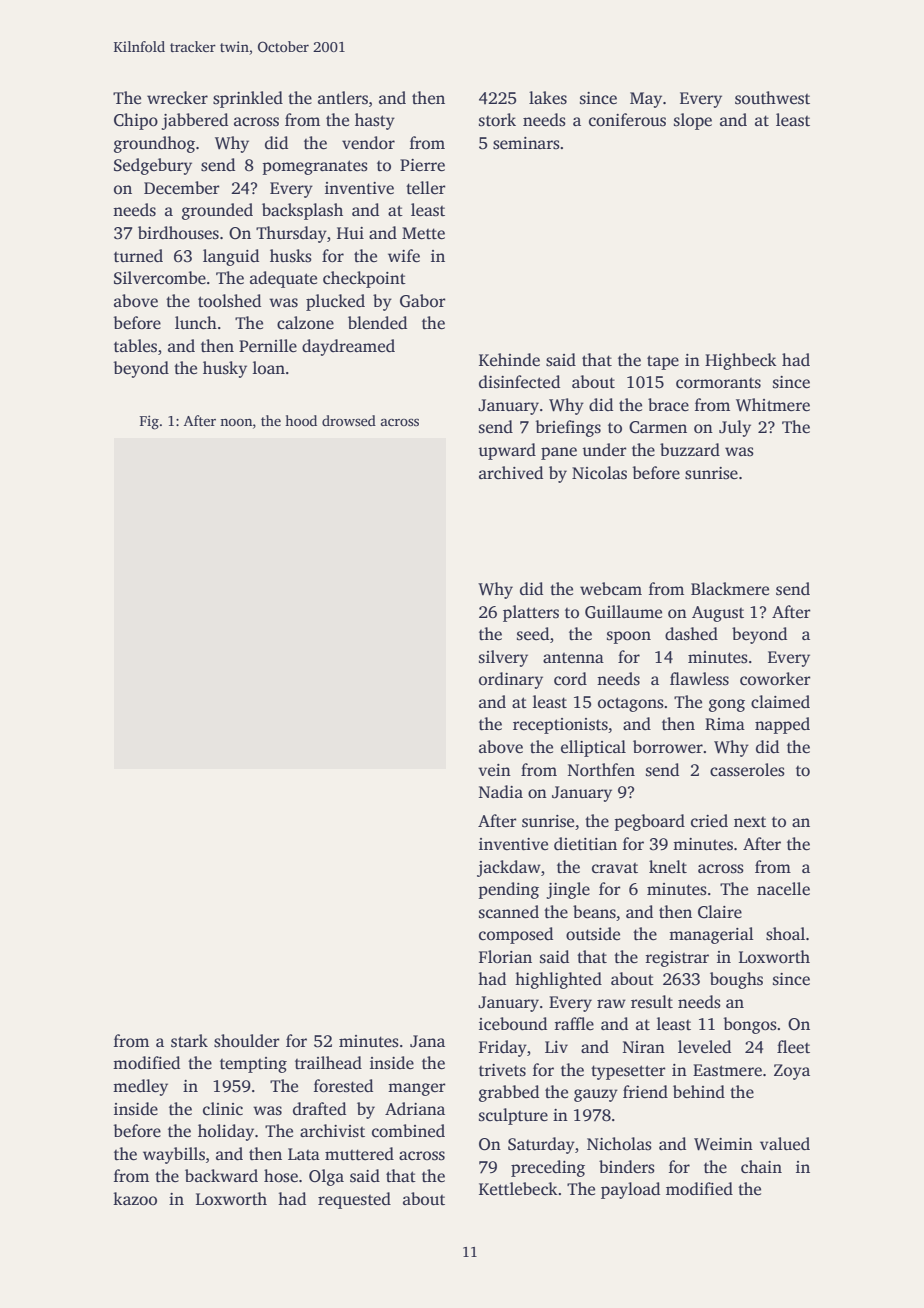 This image has width=924, height=1308. I want to click on July, so click(735, 428).
